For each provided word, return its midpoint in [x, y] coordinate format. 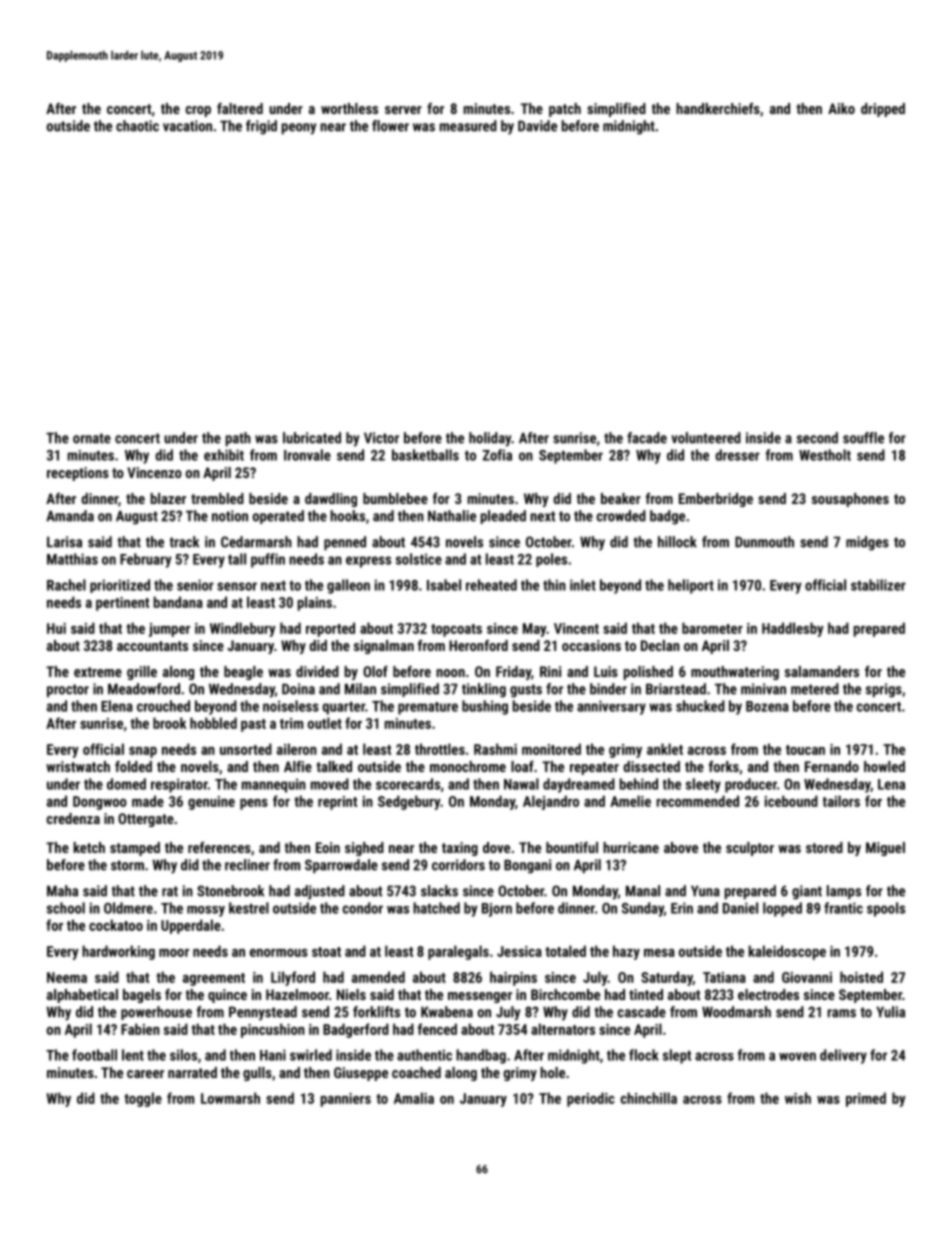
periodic [591, 1099]
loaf [522, 766]
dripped [883, 110]
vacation [187, 126]
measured [468, 126]
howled [884, 766]
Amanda [70, 516]
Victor [381, 438]
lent [133, 1055]
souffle [863, 438]
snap [143, 752]
